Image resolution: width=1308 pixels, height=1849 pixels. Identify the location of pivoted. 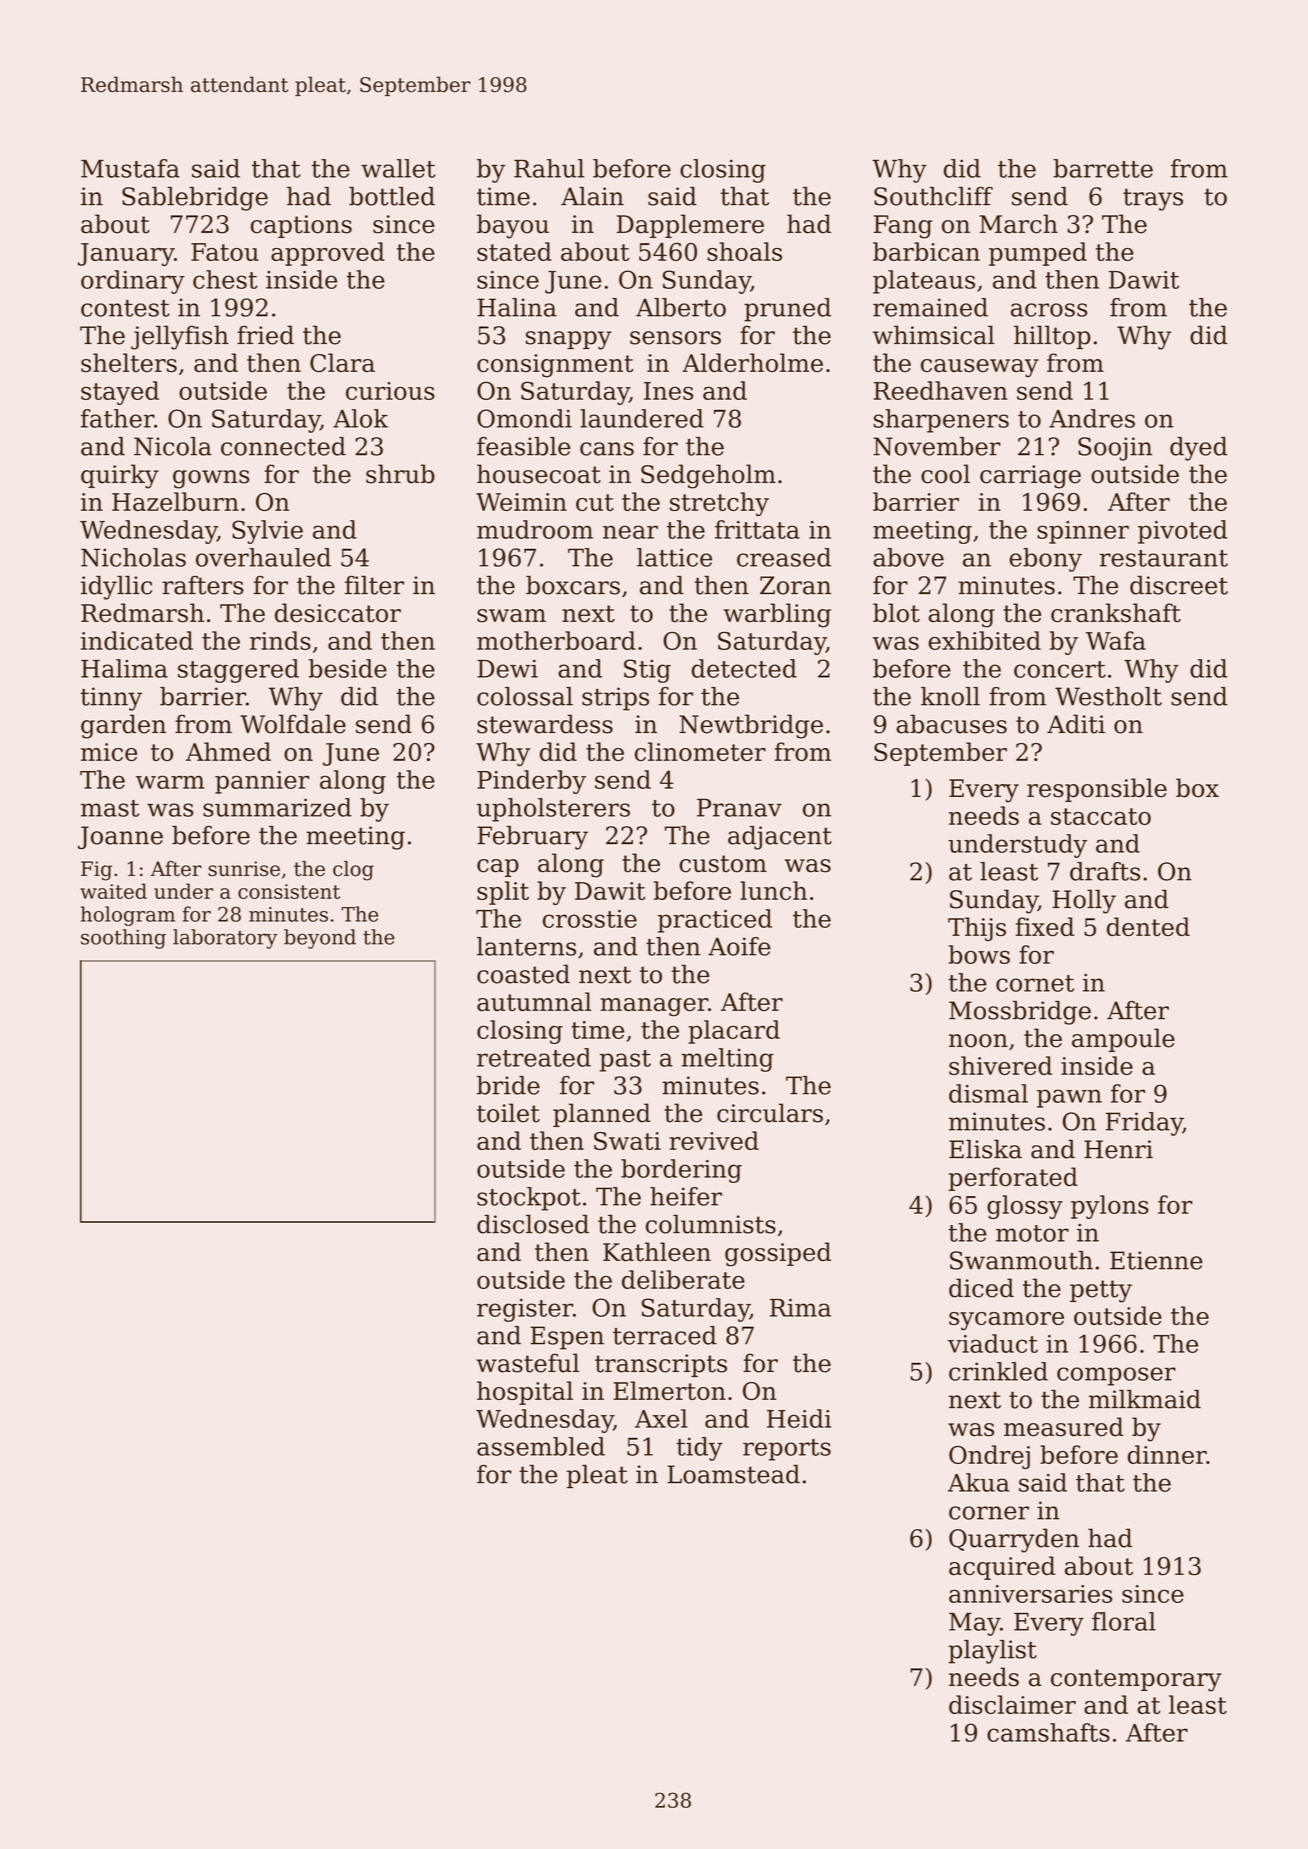
(1182, 532).
